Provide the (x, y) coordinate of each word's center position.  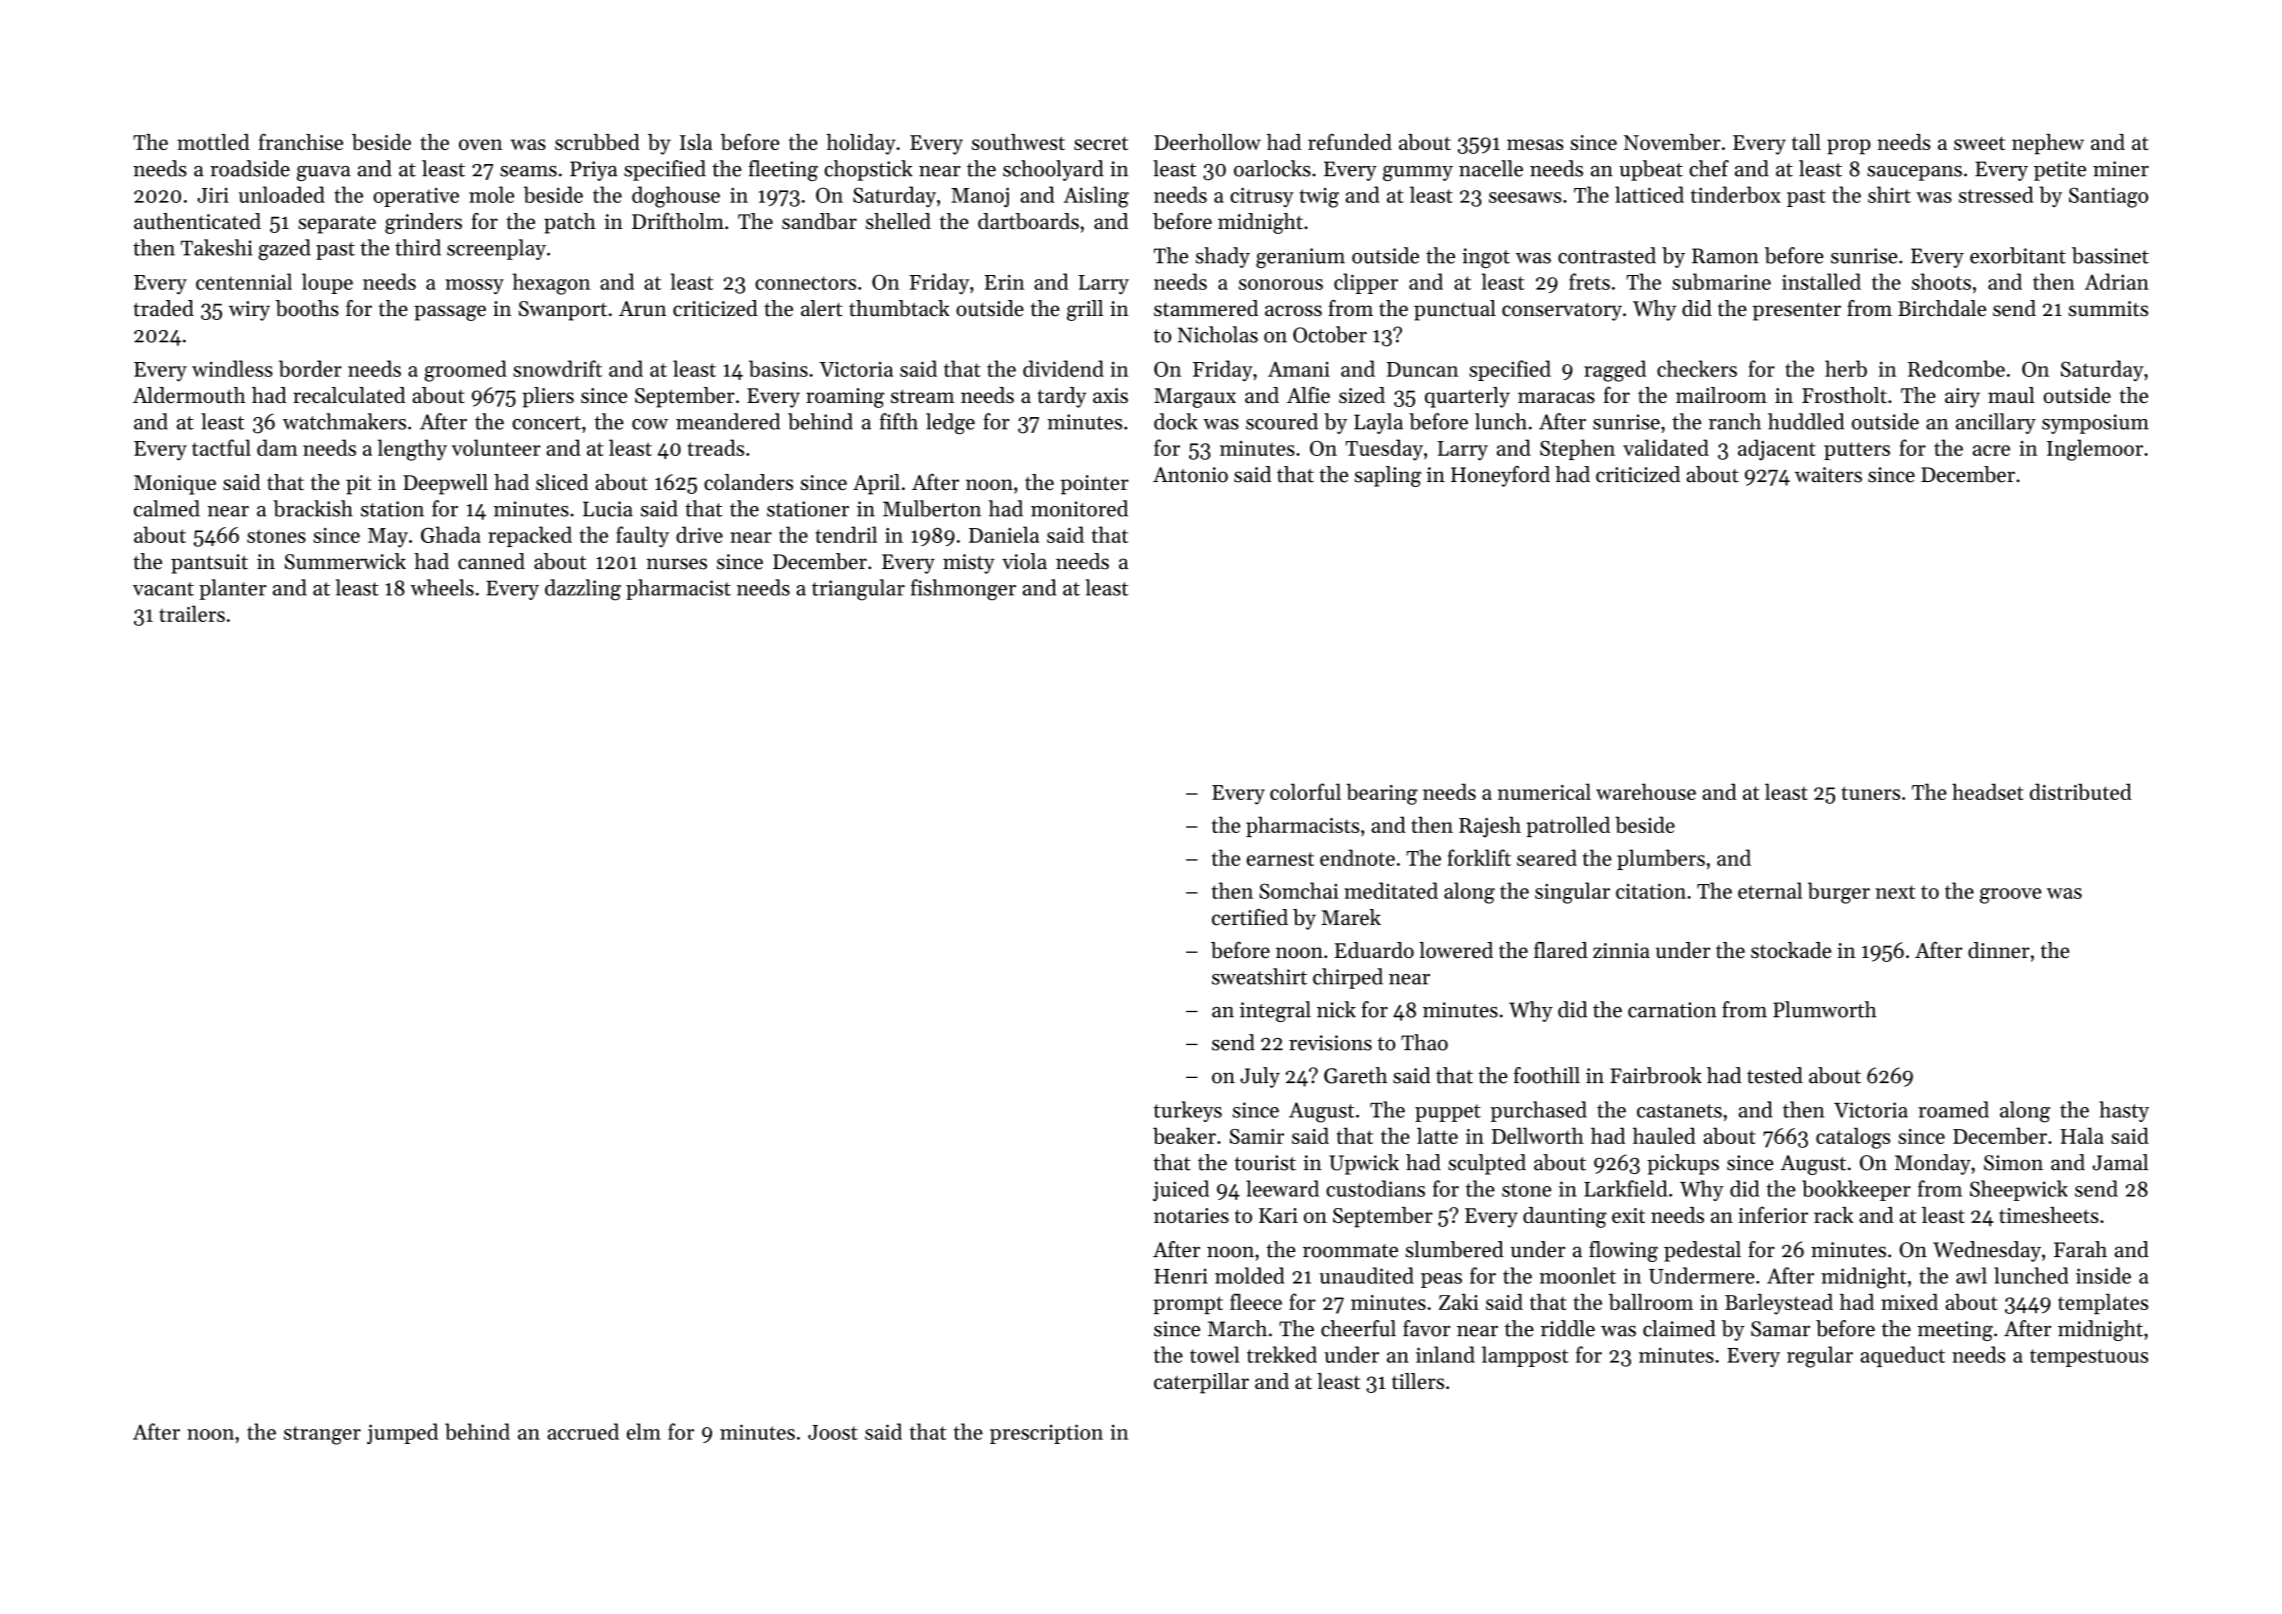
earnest (1280, 859)
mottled (213, 142)
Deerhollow (1207, 142)
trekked (1282, 1354)
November (1672, 142)
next (1896, 892)
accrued (583, 1431)
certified (1250, 917)
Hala (2082, 1135)
